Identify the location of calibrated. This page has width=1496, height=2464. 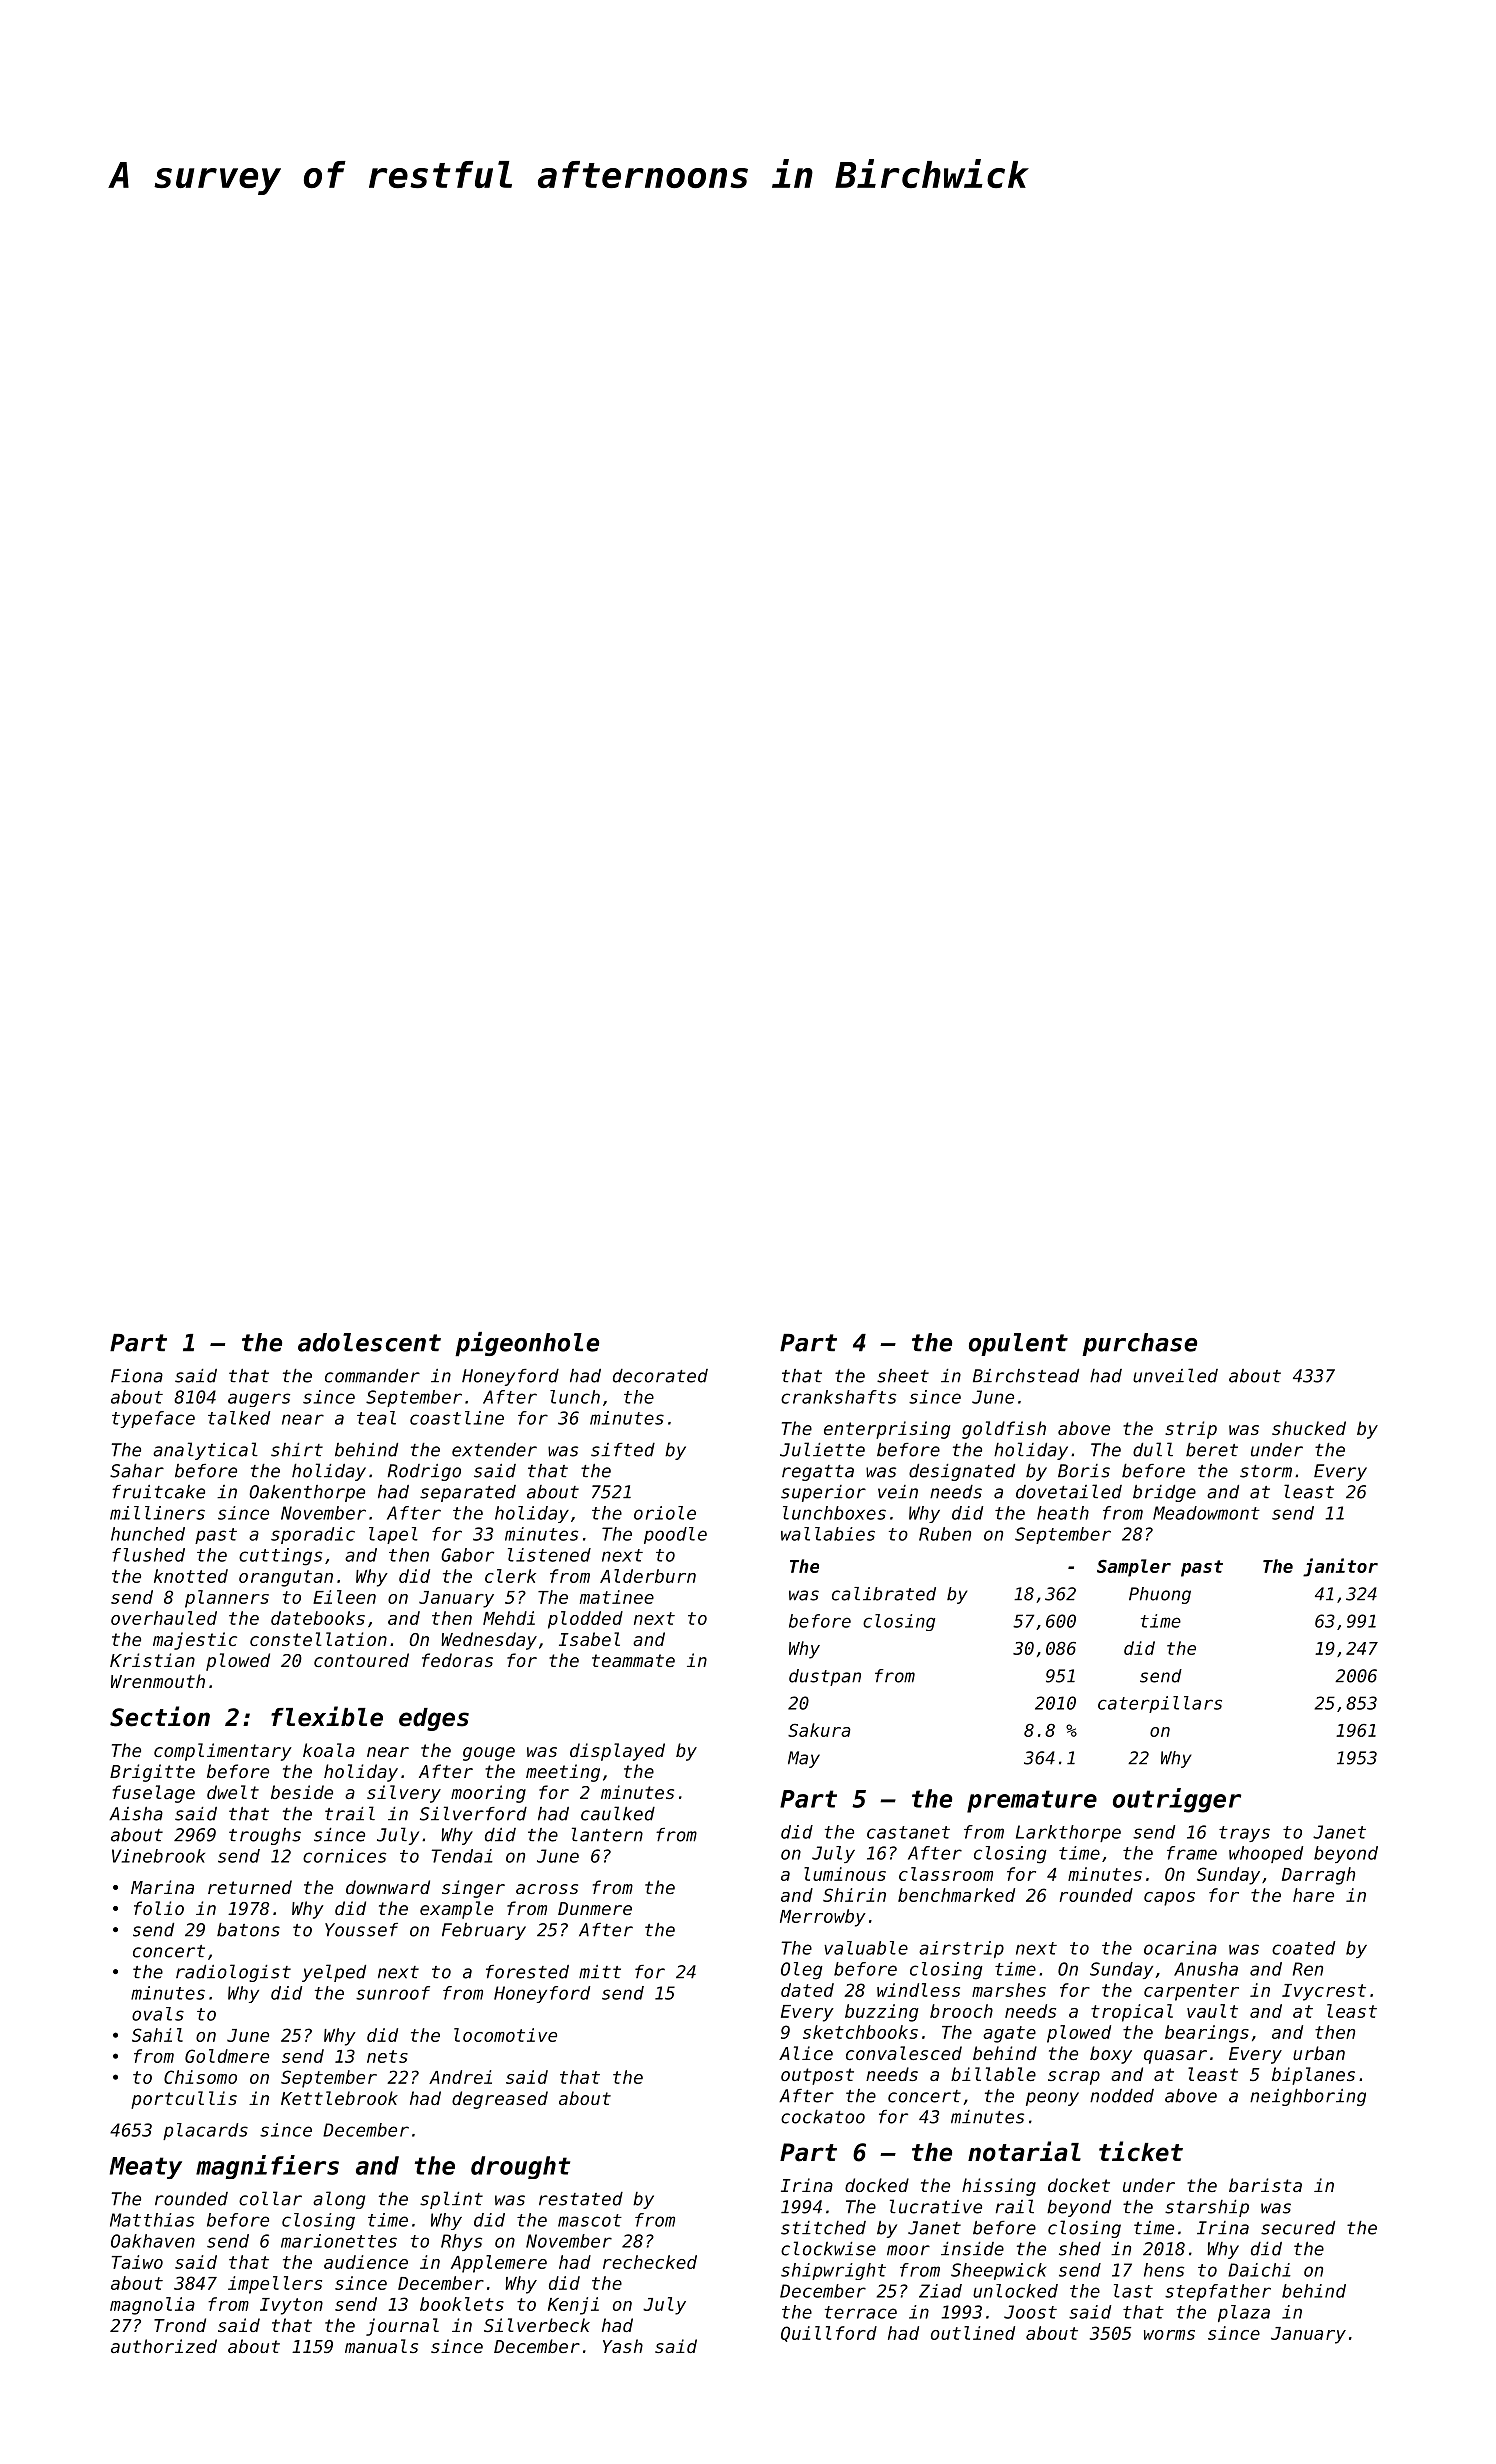
(884, 1594).
